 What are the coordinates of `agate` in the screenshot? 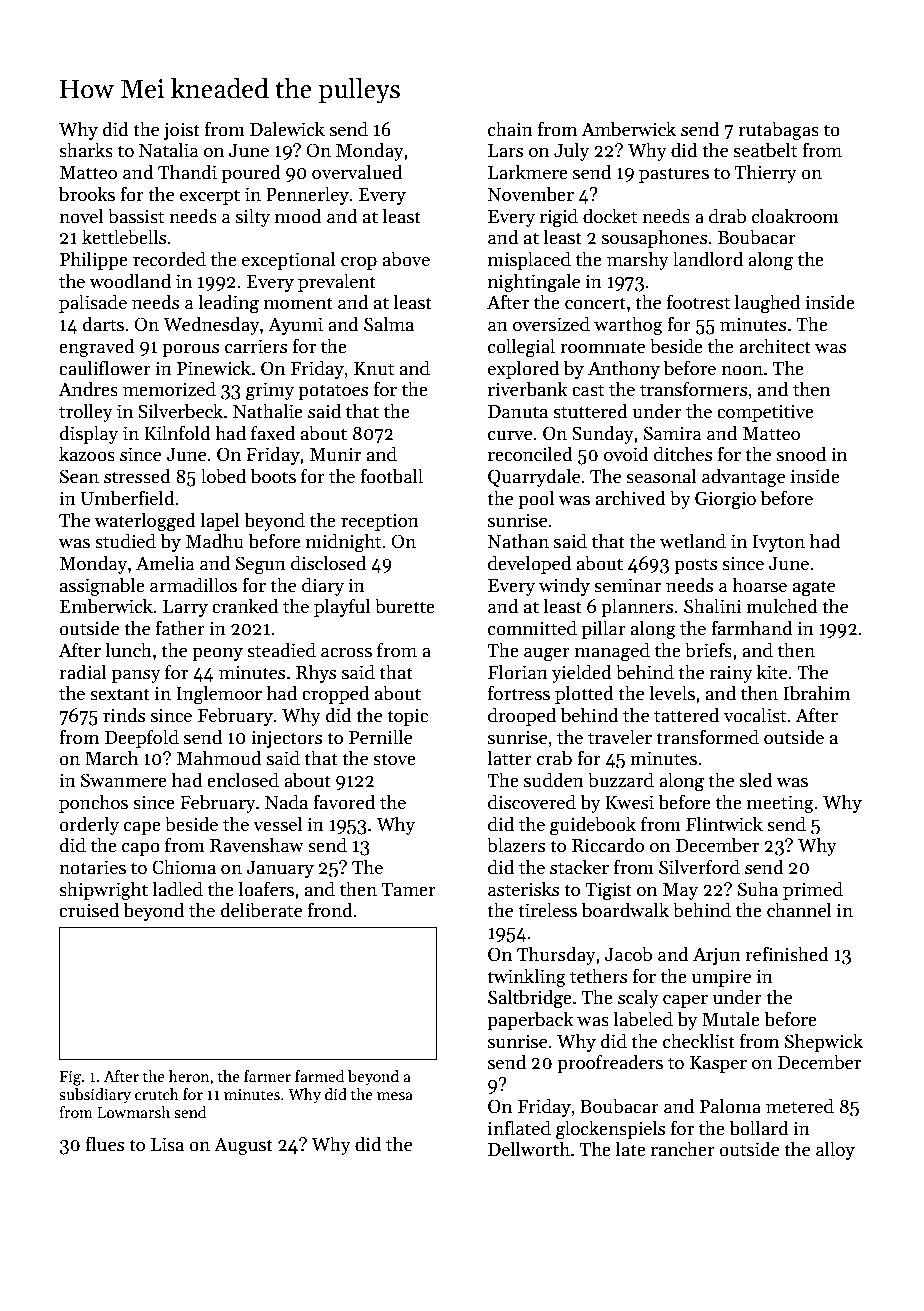 It's located at (814, 588).
